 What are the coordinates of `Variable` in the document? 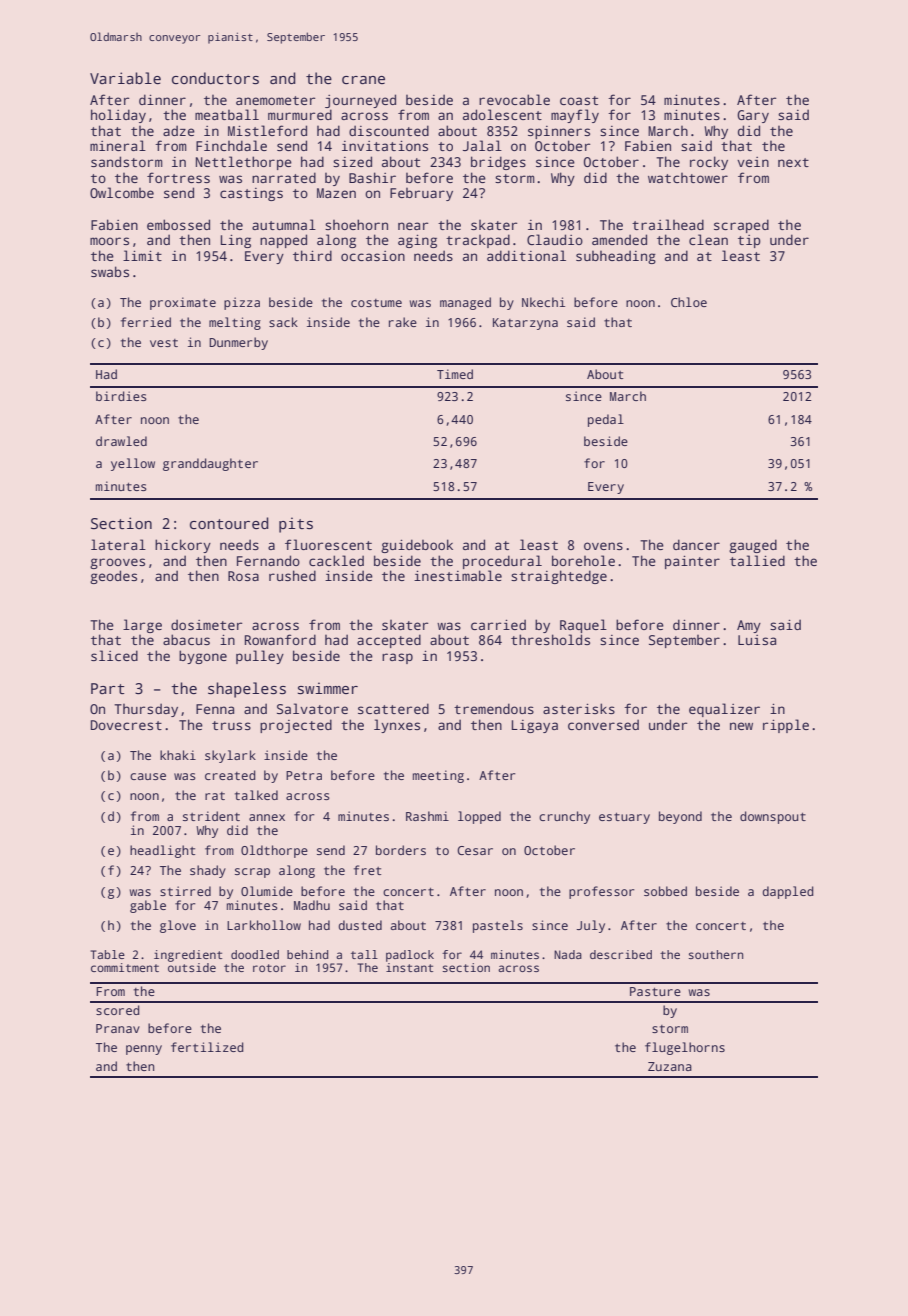 It's located at (125, 78).
